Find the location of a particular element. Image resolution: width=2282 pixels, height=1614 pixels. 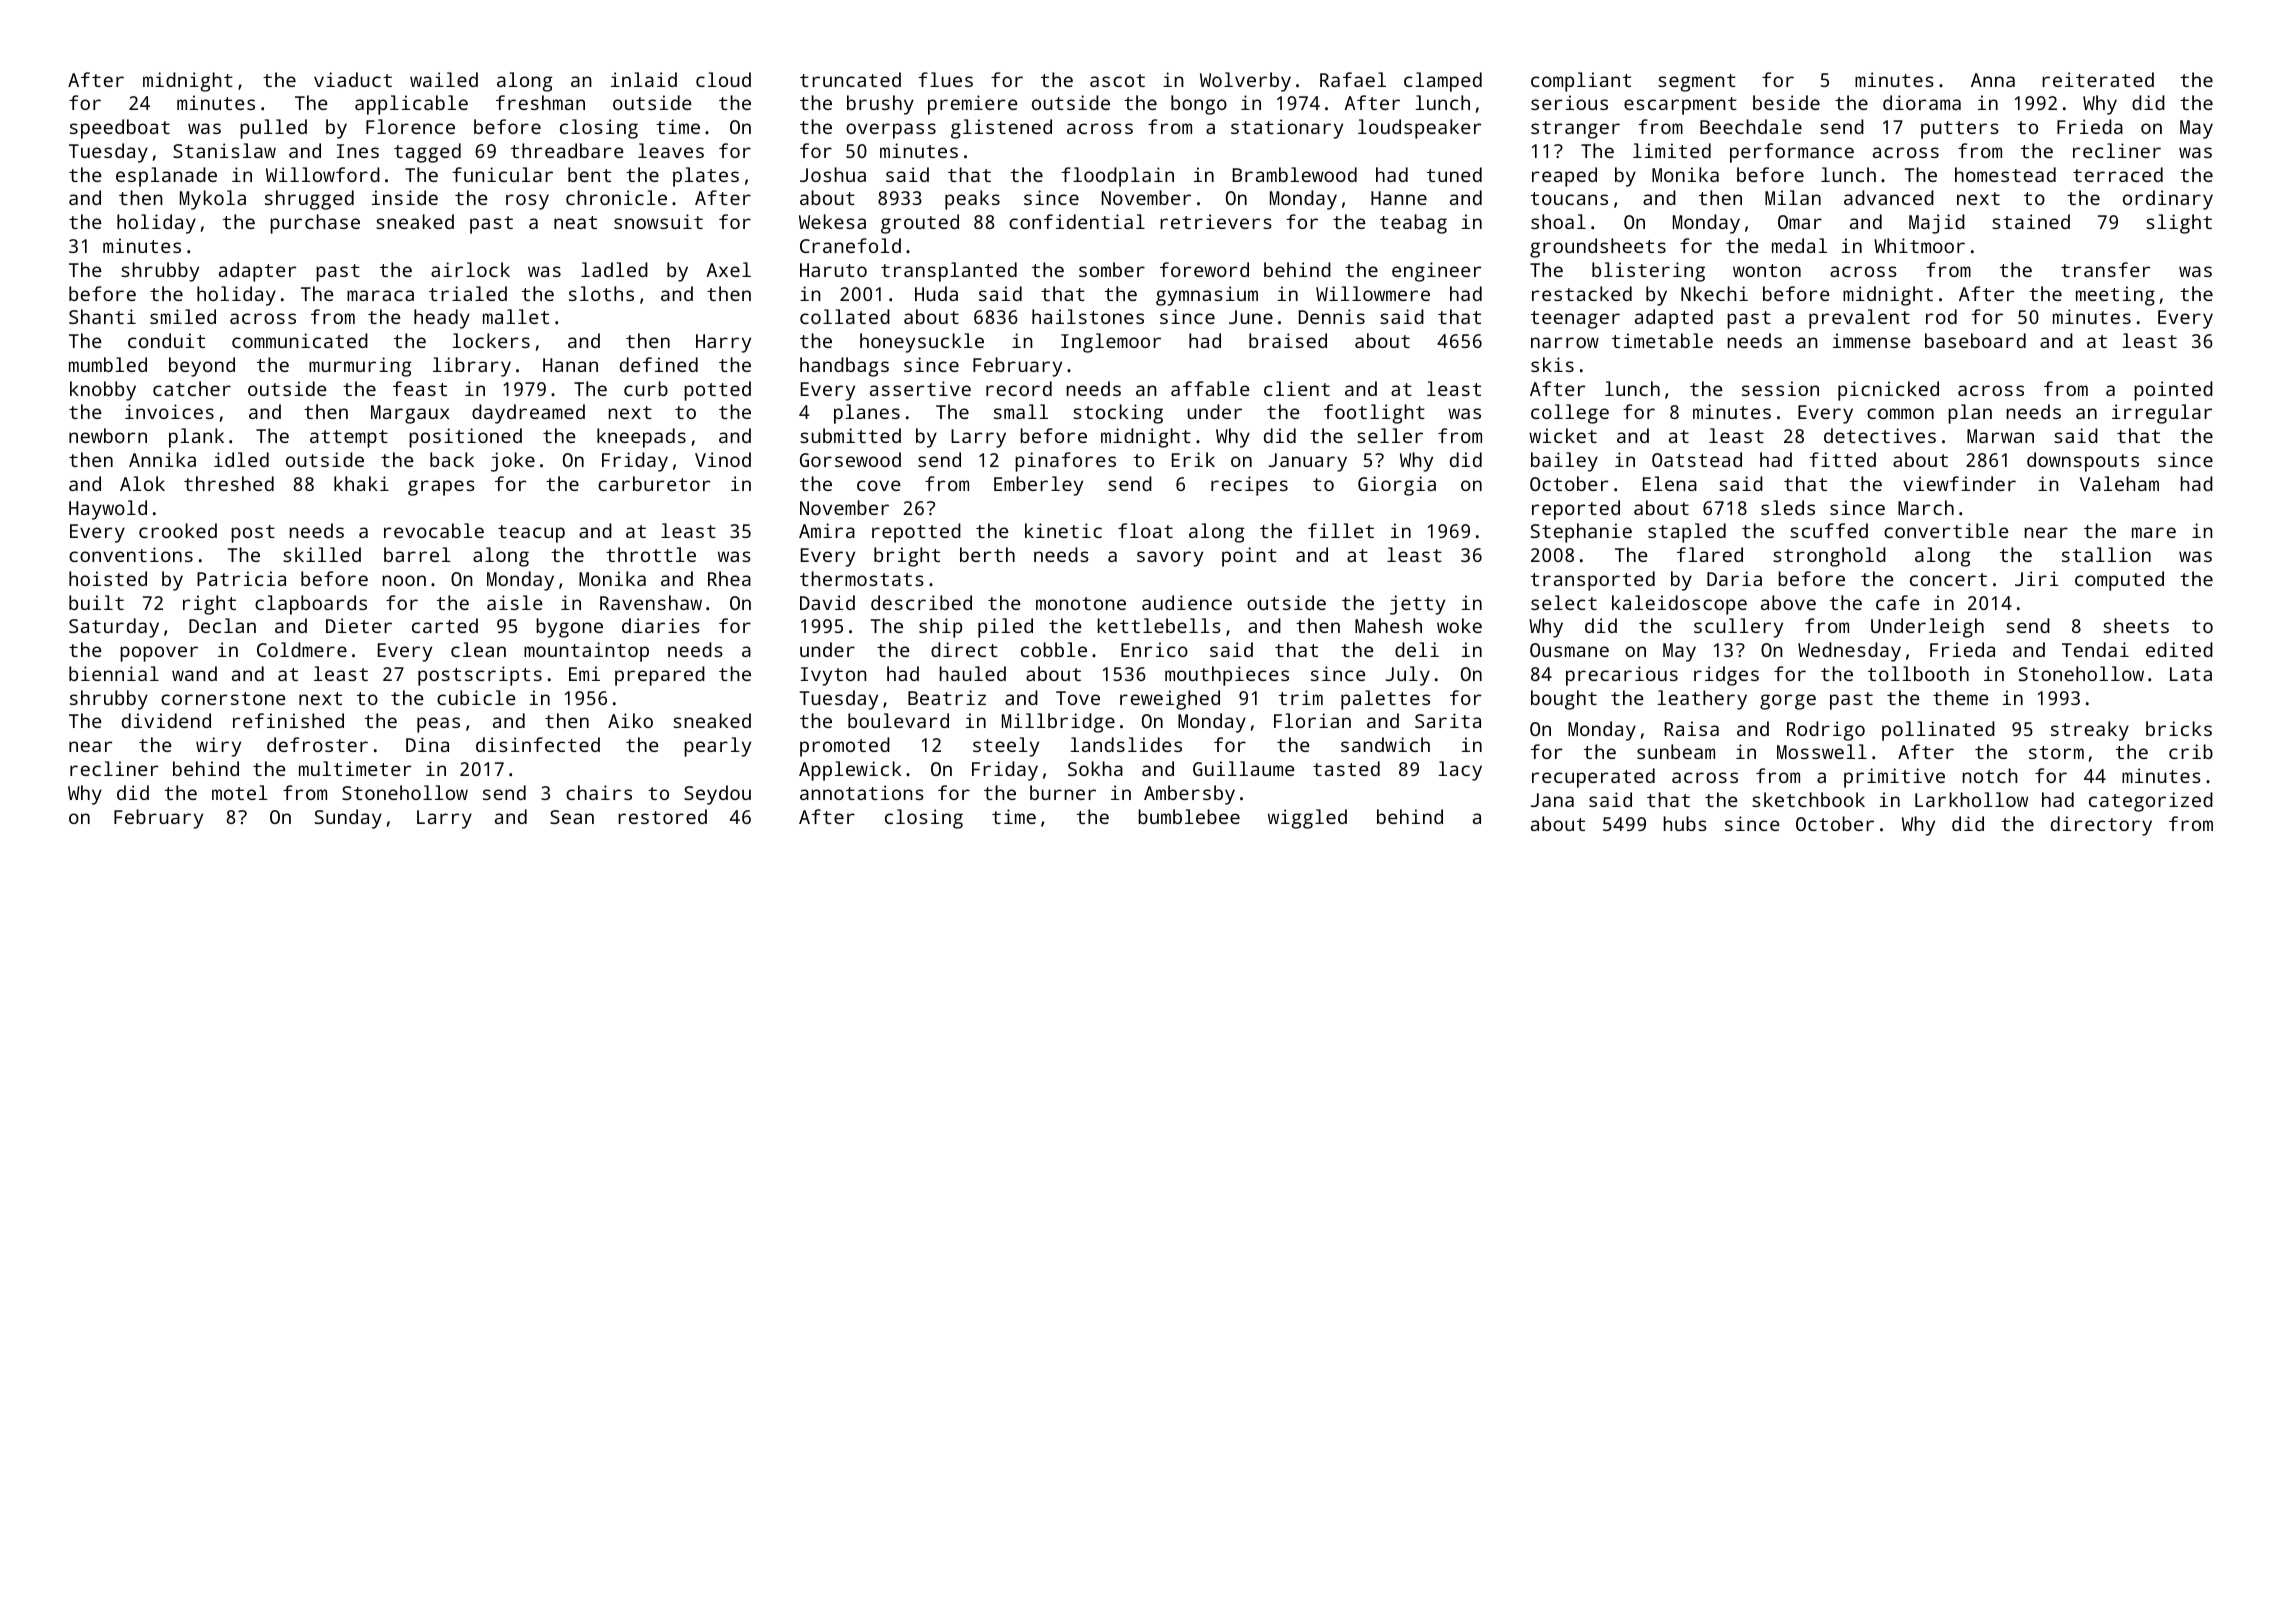

Gorsewood is located at coordinates (850, 459).
